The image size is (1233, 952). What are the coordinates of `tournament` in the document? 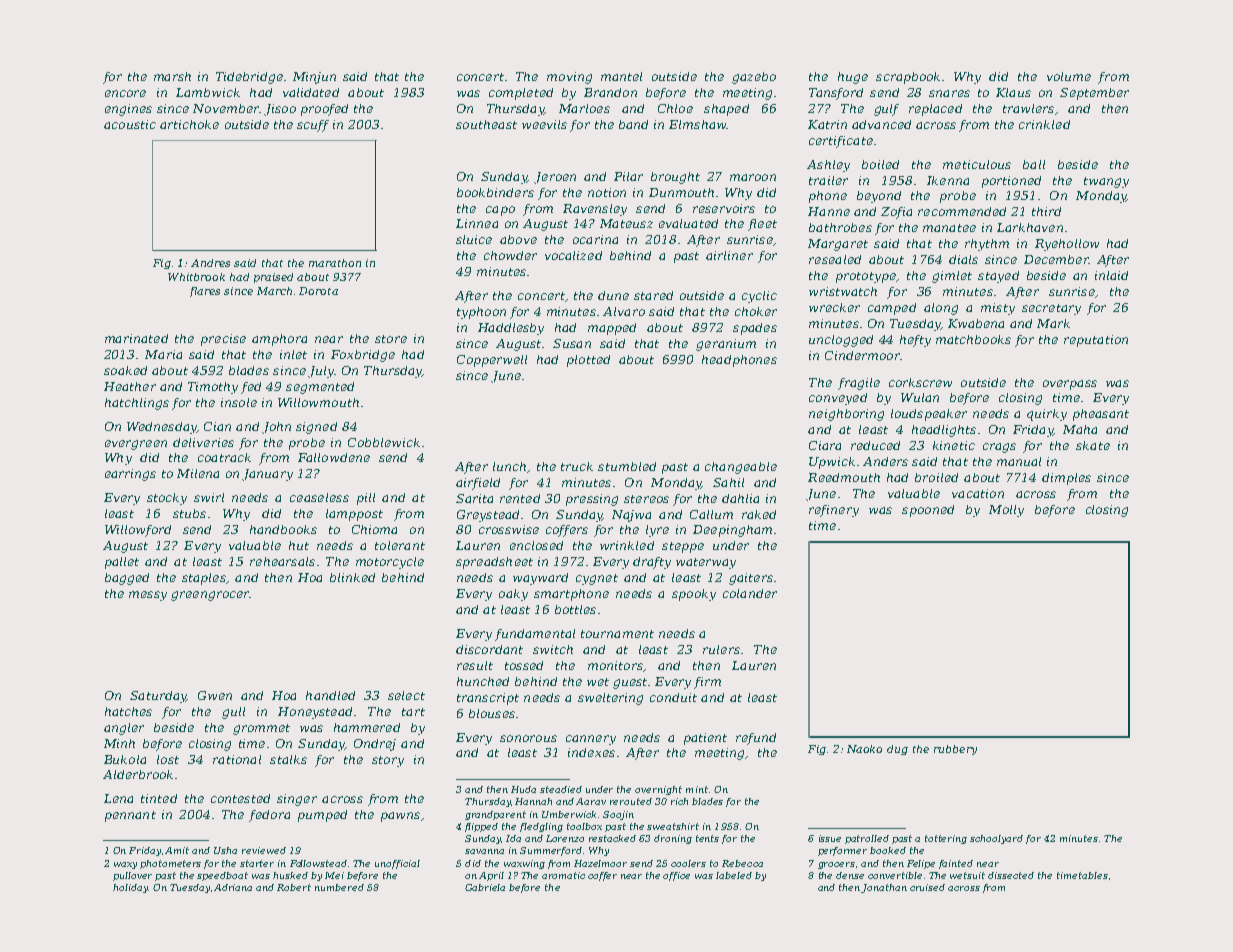 It's located at (617, 634).
